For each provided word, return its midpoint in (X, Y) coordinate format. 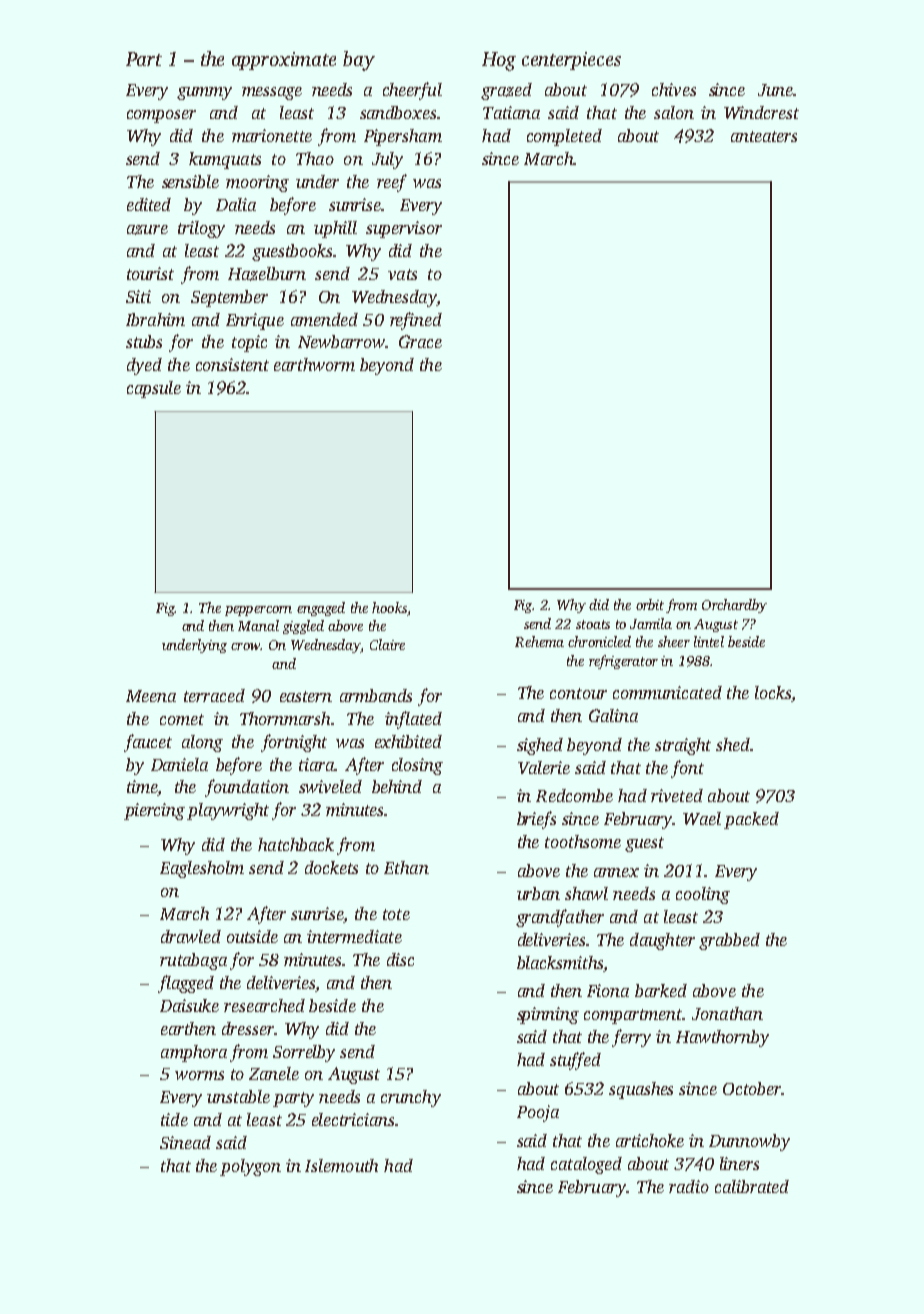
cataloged (586, 1165)
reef (392, 183)
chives (674, 89)
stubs (144, 341)
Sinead (185, 1142)
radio (689, 1186)
